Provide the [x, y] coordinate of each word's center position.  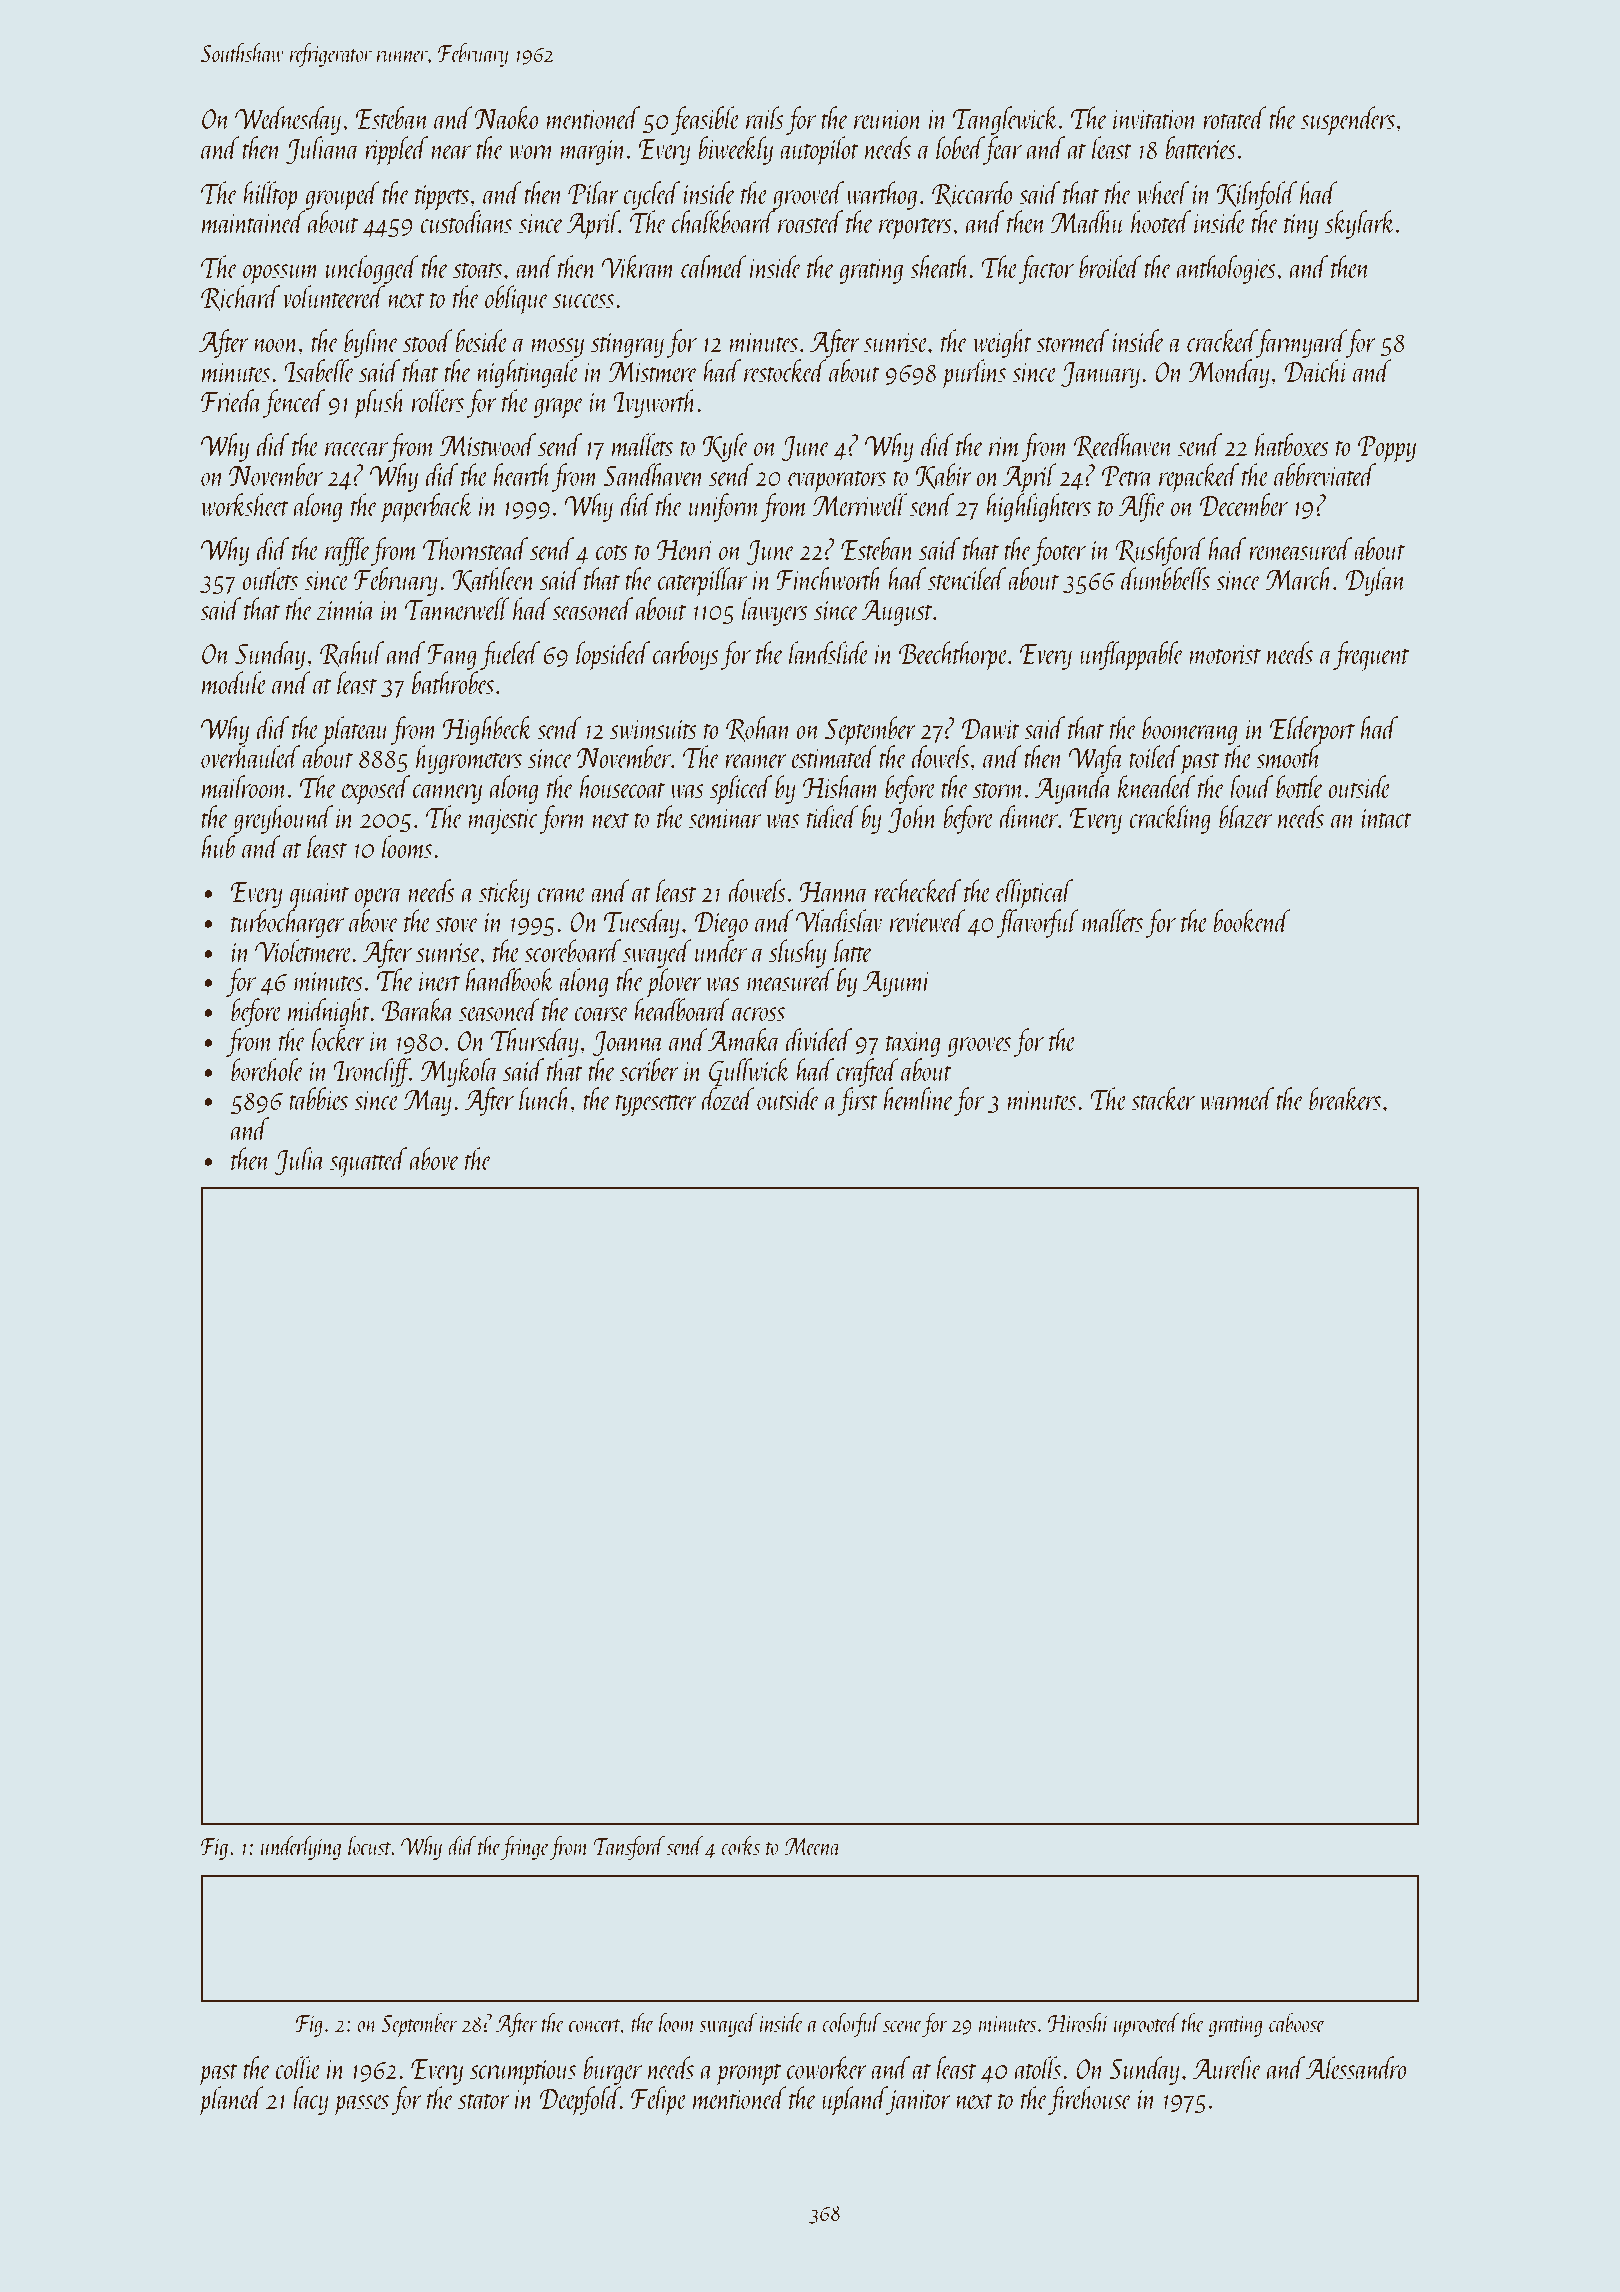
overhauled [250, 756]
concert [595, 2025]
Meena [812, 1846]
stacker [1163, 1098]
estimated [834, 757]
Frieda [231, 401]
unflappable [1132, 656]
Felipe [659, 2101]
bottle [1299, 786]
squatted [368, 1162]
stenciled [967, 578]
